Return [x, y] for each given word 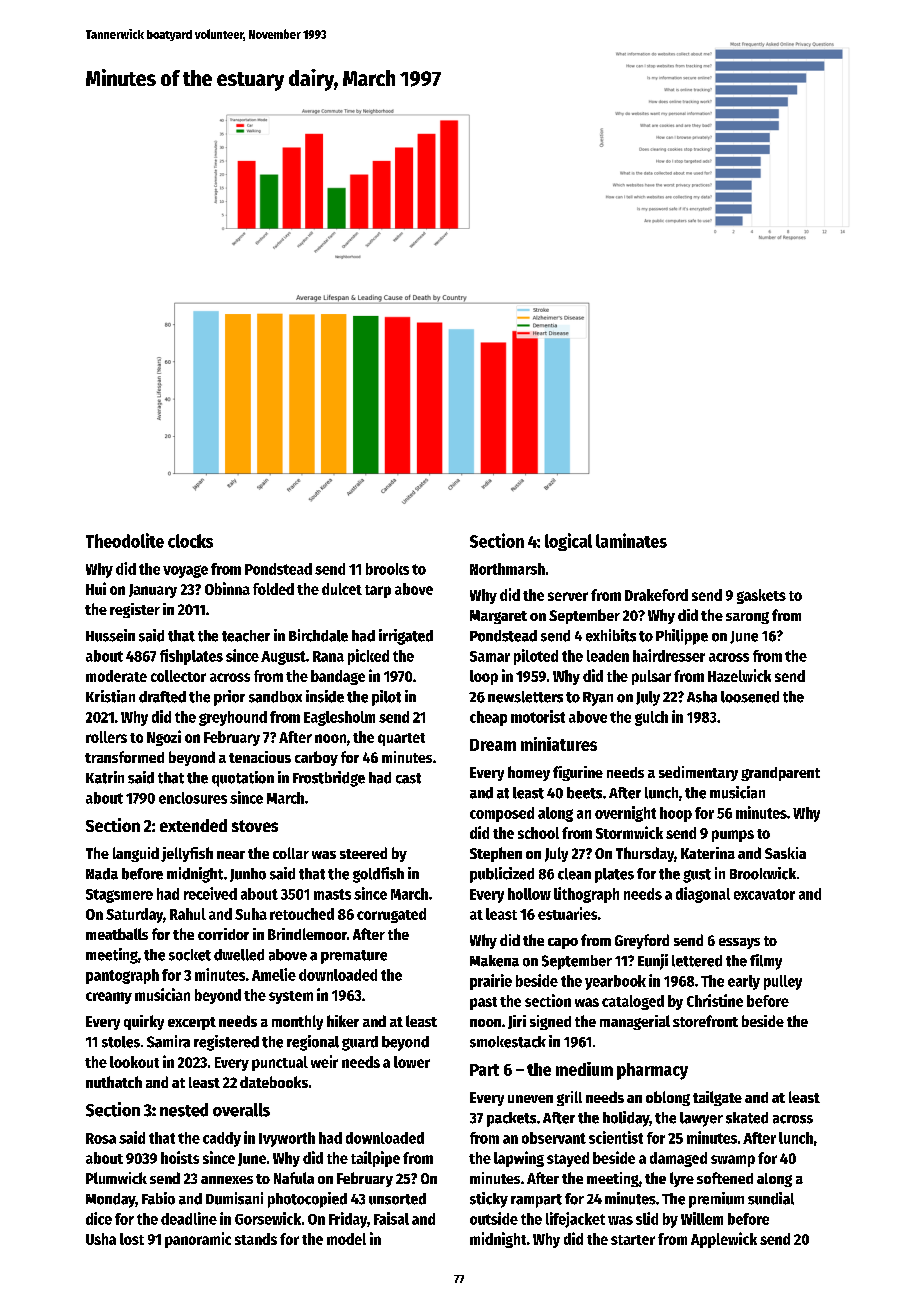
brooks [387, 569]
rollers [106, 737]
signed [550, 1022]
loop [484, 677]
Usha [101, 1239]
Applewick [724, 1240]
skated [747, 1118]
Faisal [391, 1218]
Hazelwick [739, 675]
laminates [631, 540]
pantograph [122, 976]
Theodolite [125, 540]
